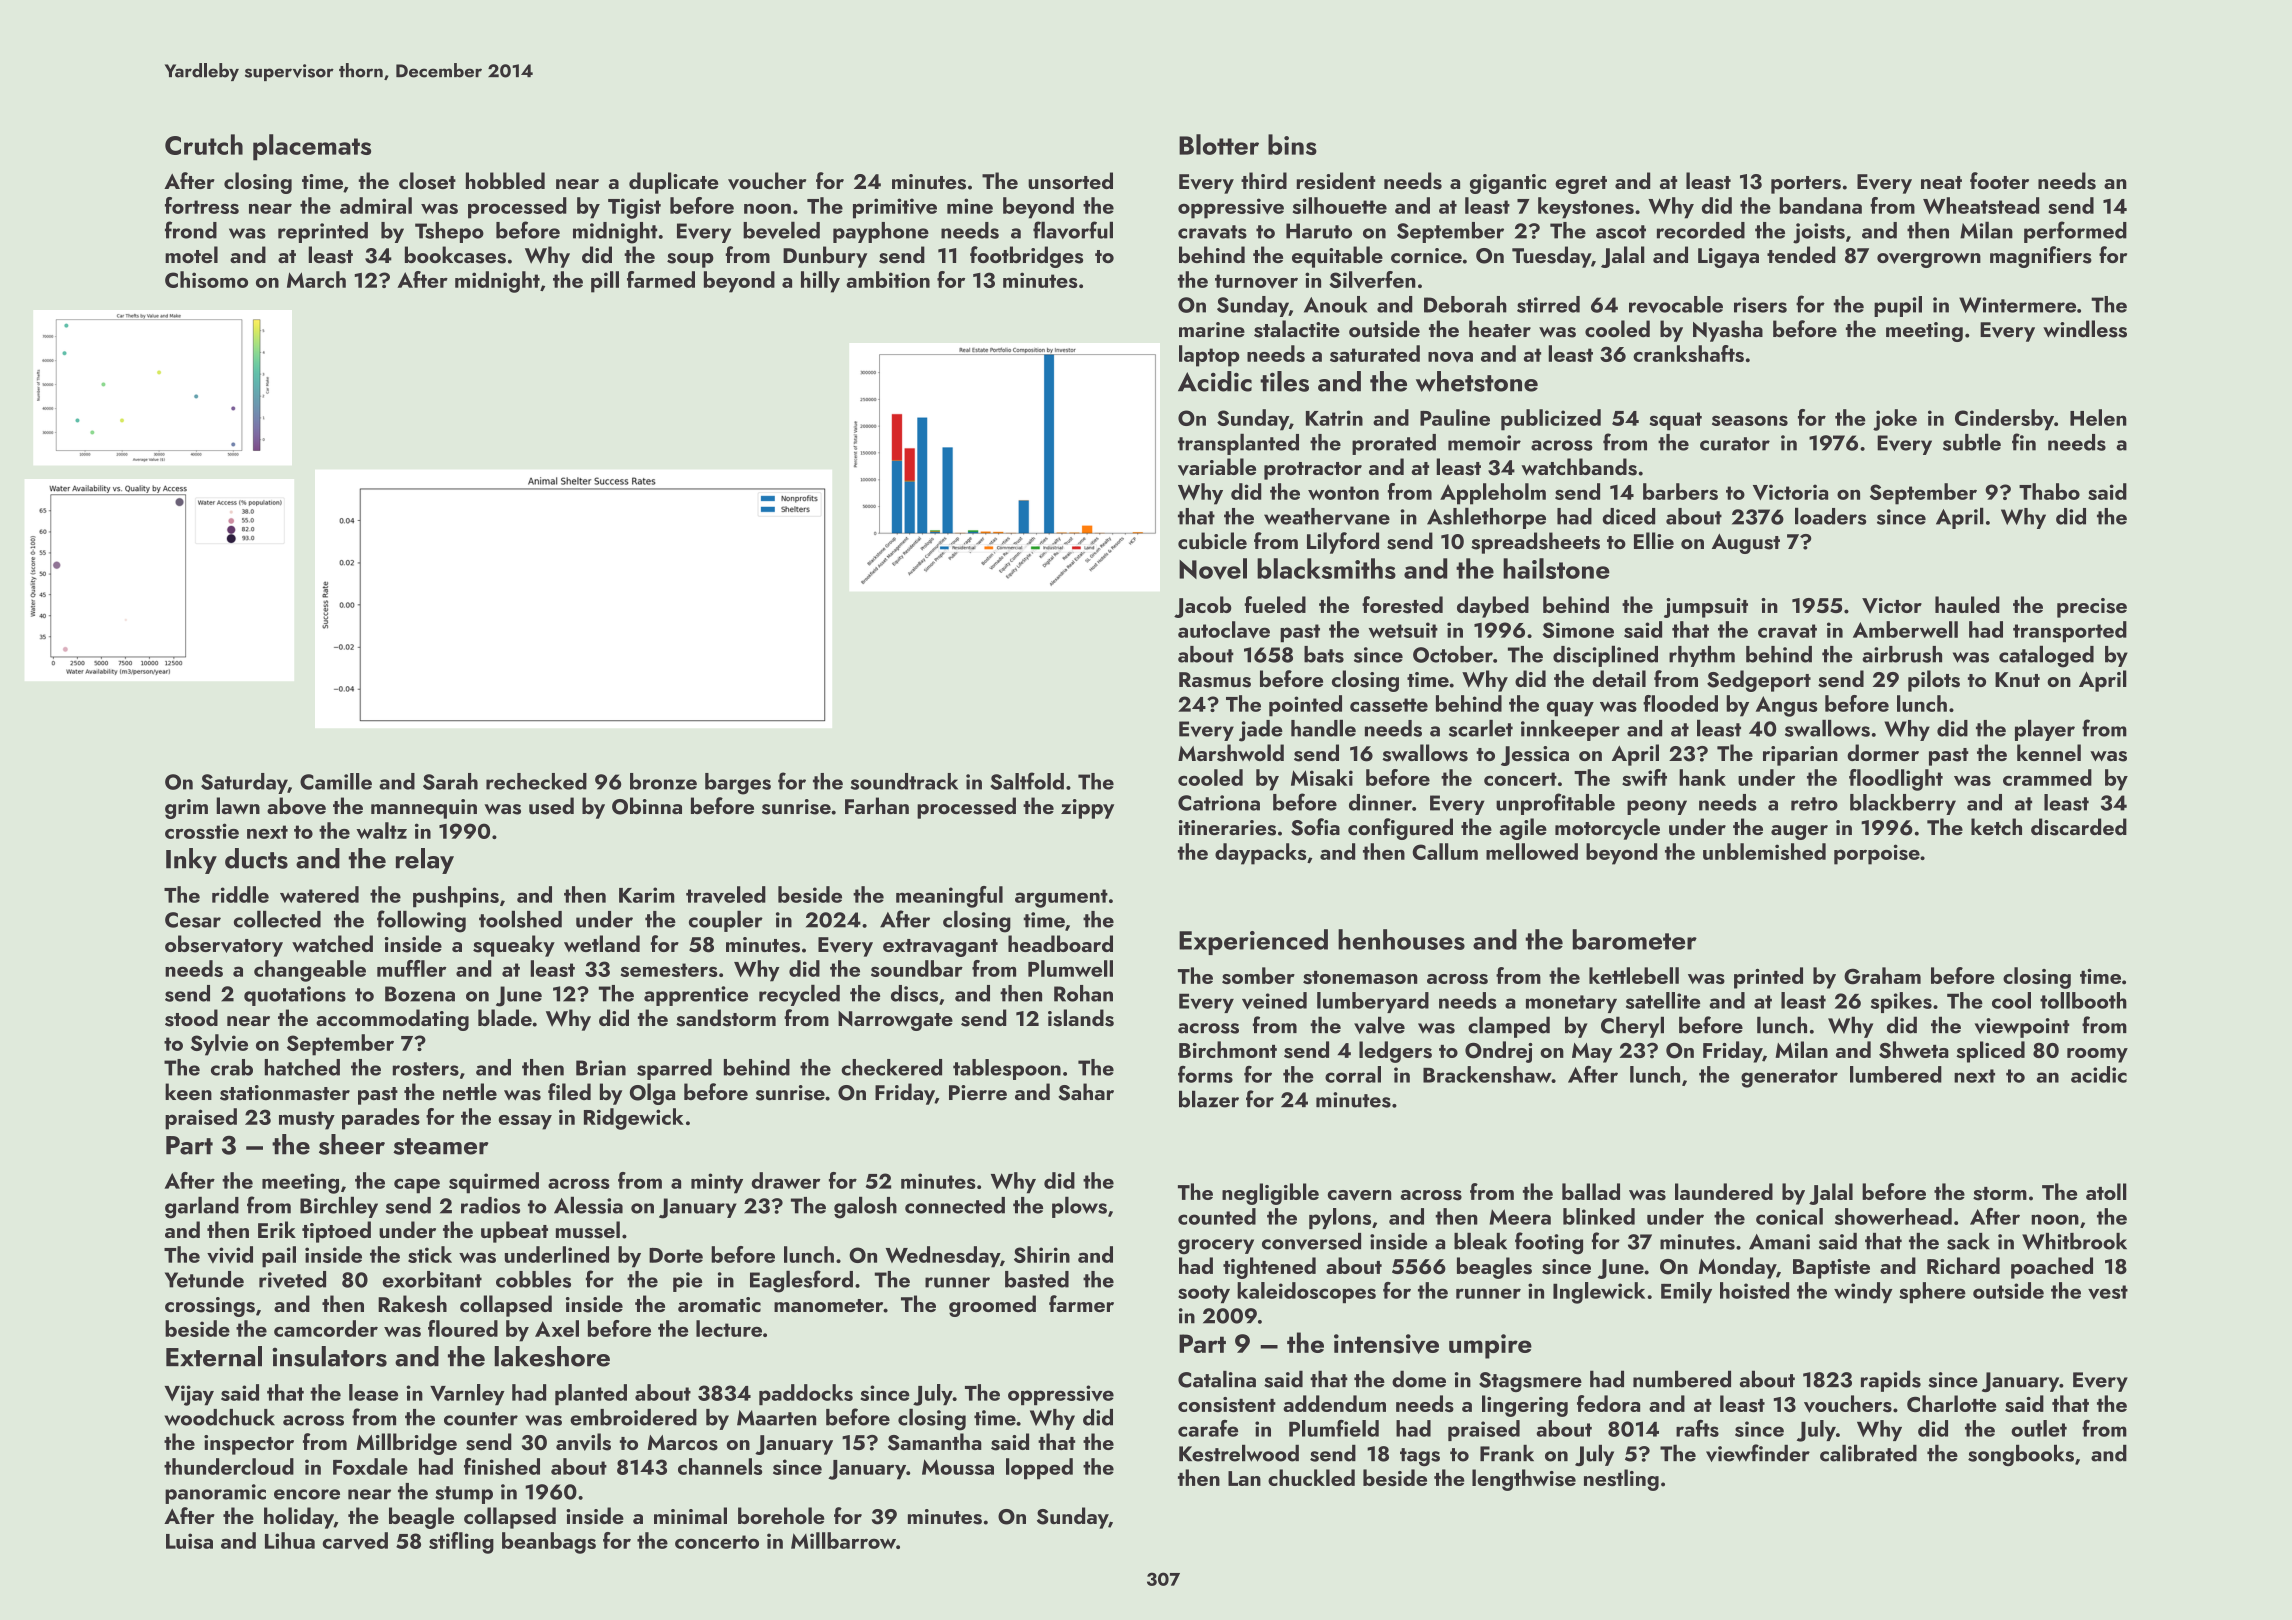 This screenshot has height=1620, width=2292. What do you see at coordinates (290, 1540) in the screenshot?
I see `Lihua` at bounding box center [290, 1540].
